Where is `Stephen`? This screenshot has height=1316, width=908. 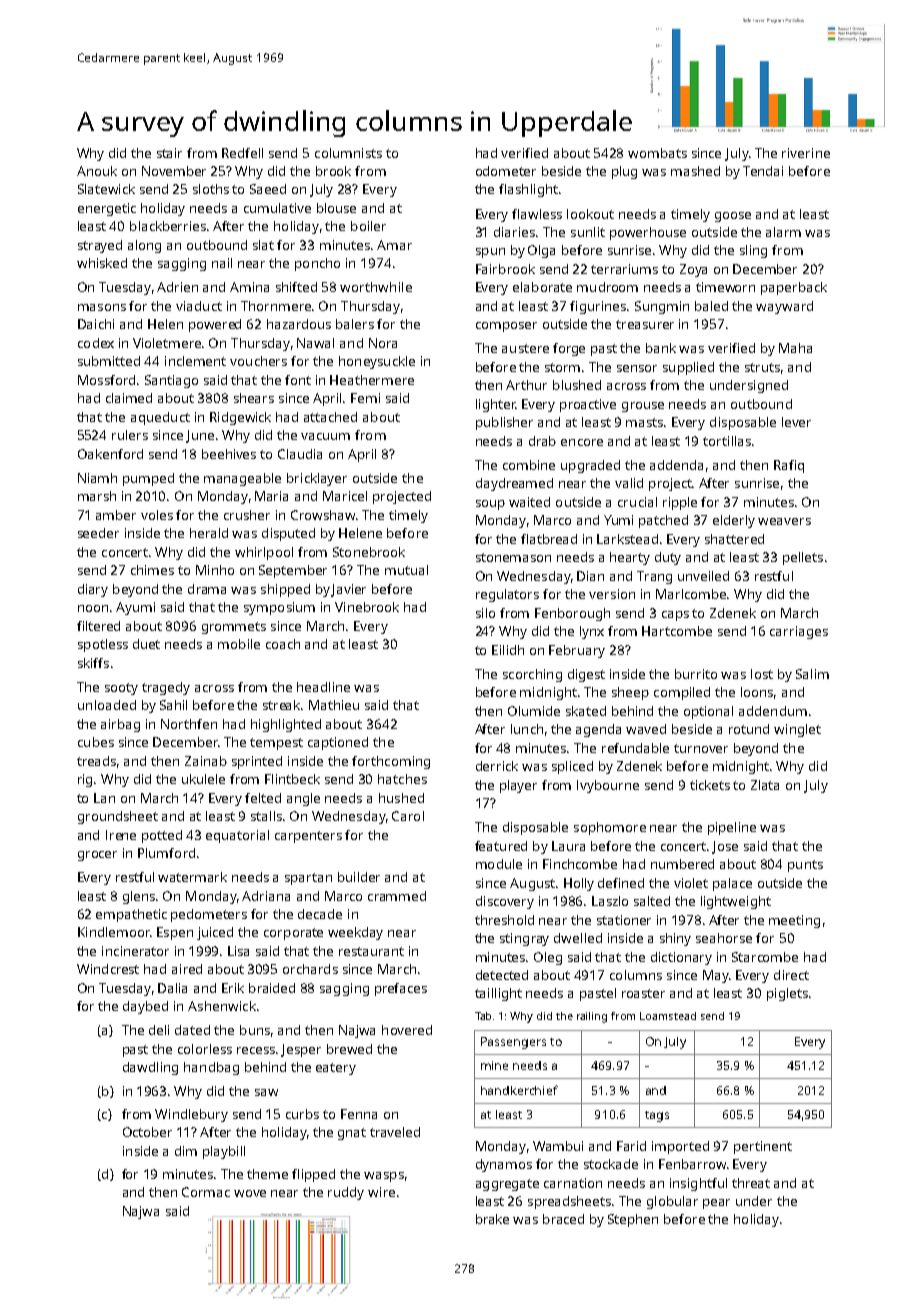
Stephen is located at coordinates (633, 1220).
